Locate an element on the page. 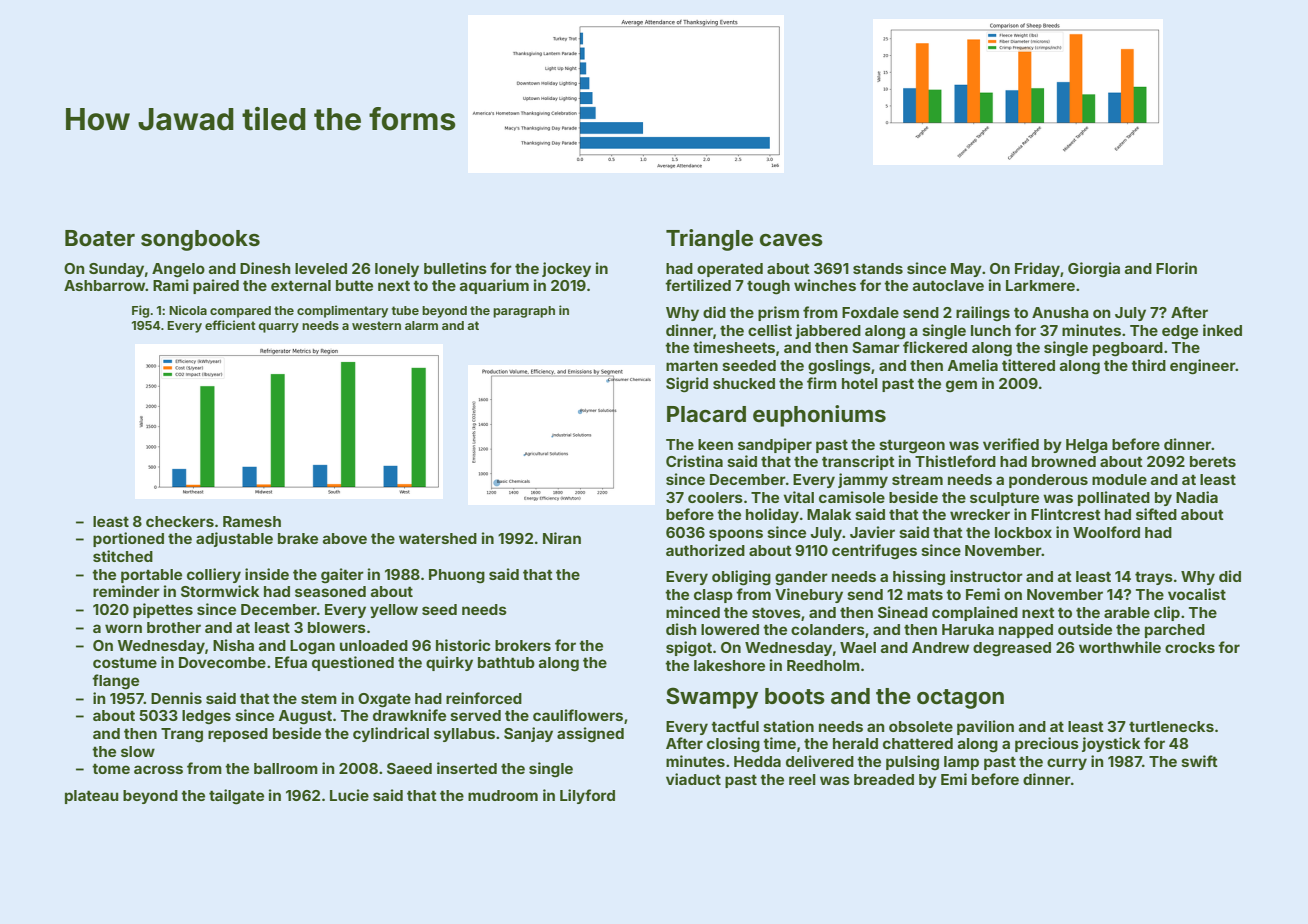  checkers is located at coordinates (180, 521).
